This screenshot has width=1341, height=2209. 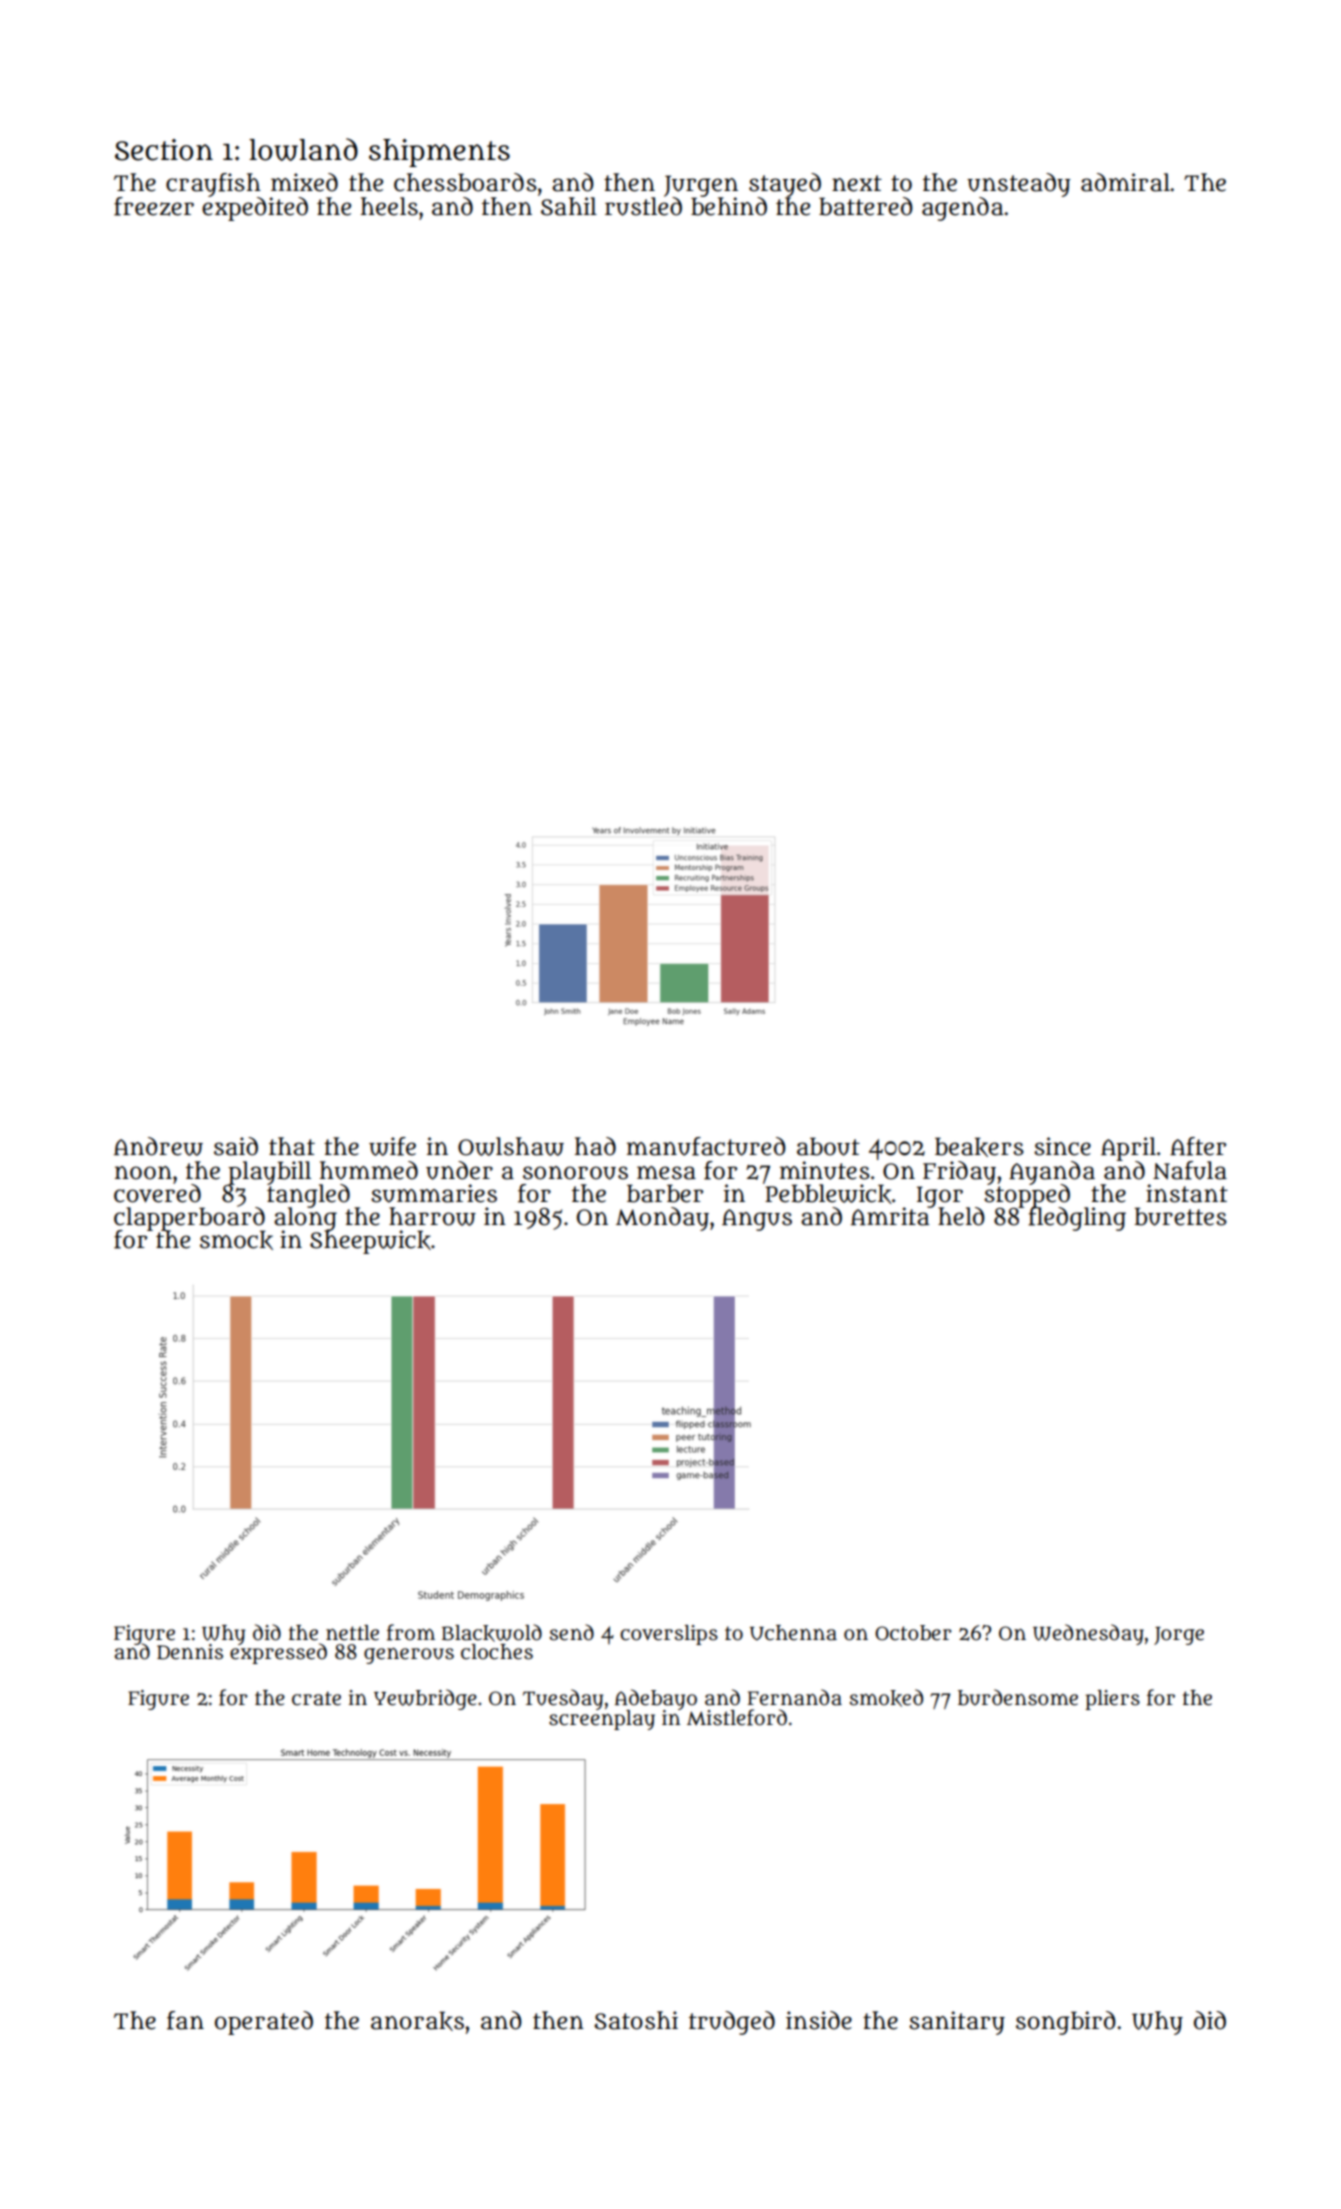 I want to click on fledgling, so click(x=1077, y=1219).
